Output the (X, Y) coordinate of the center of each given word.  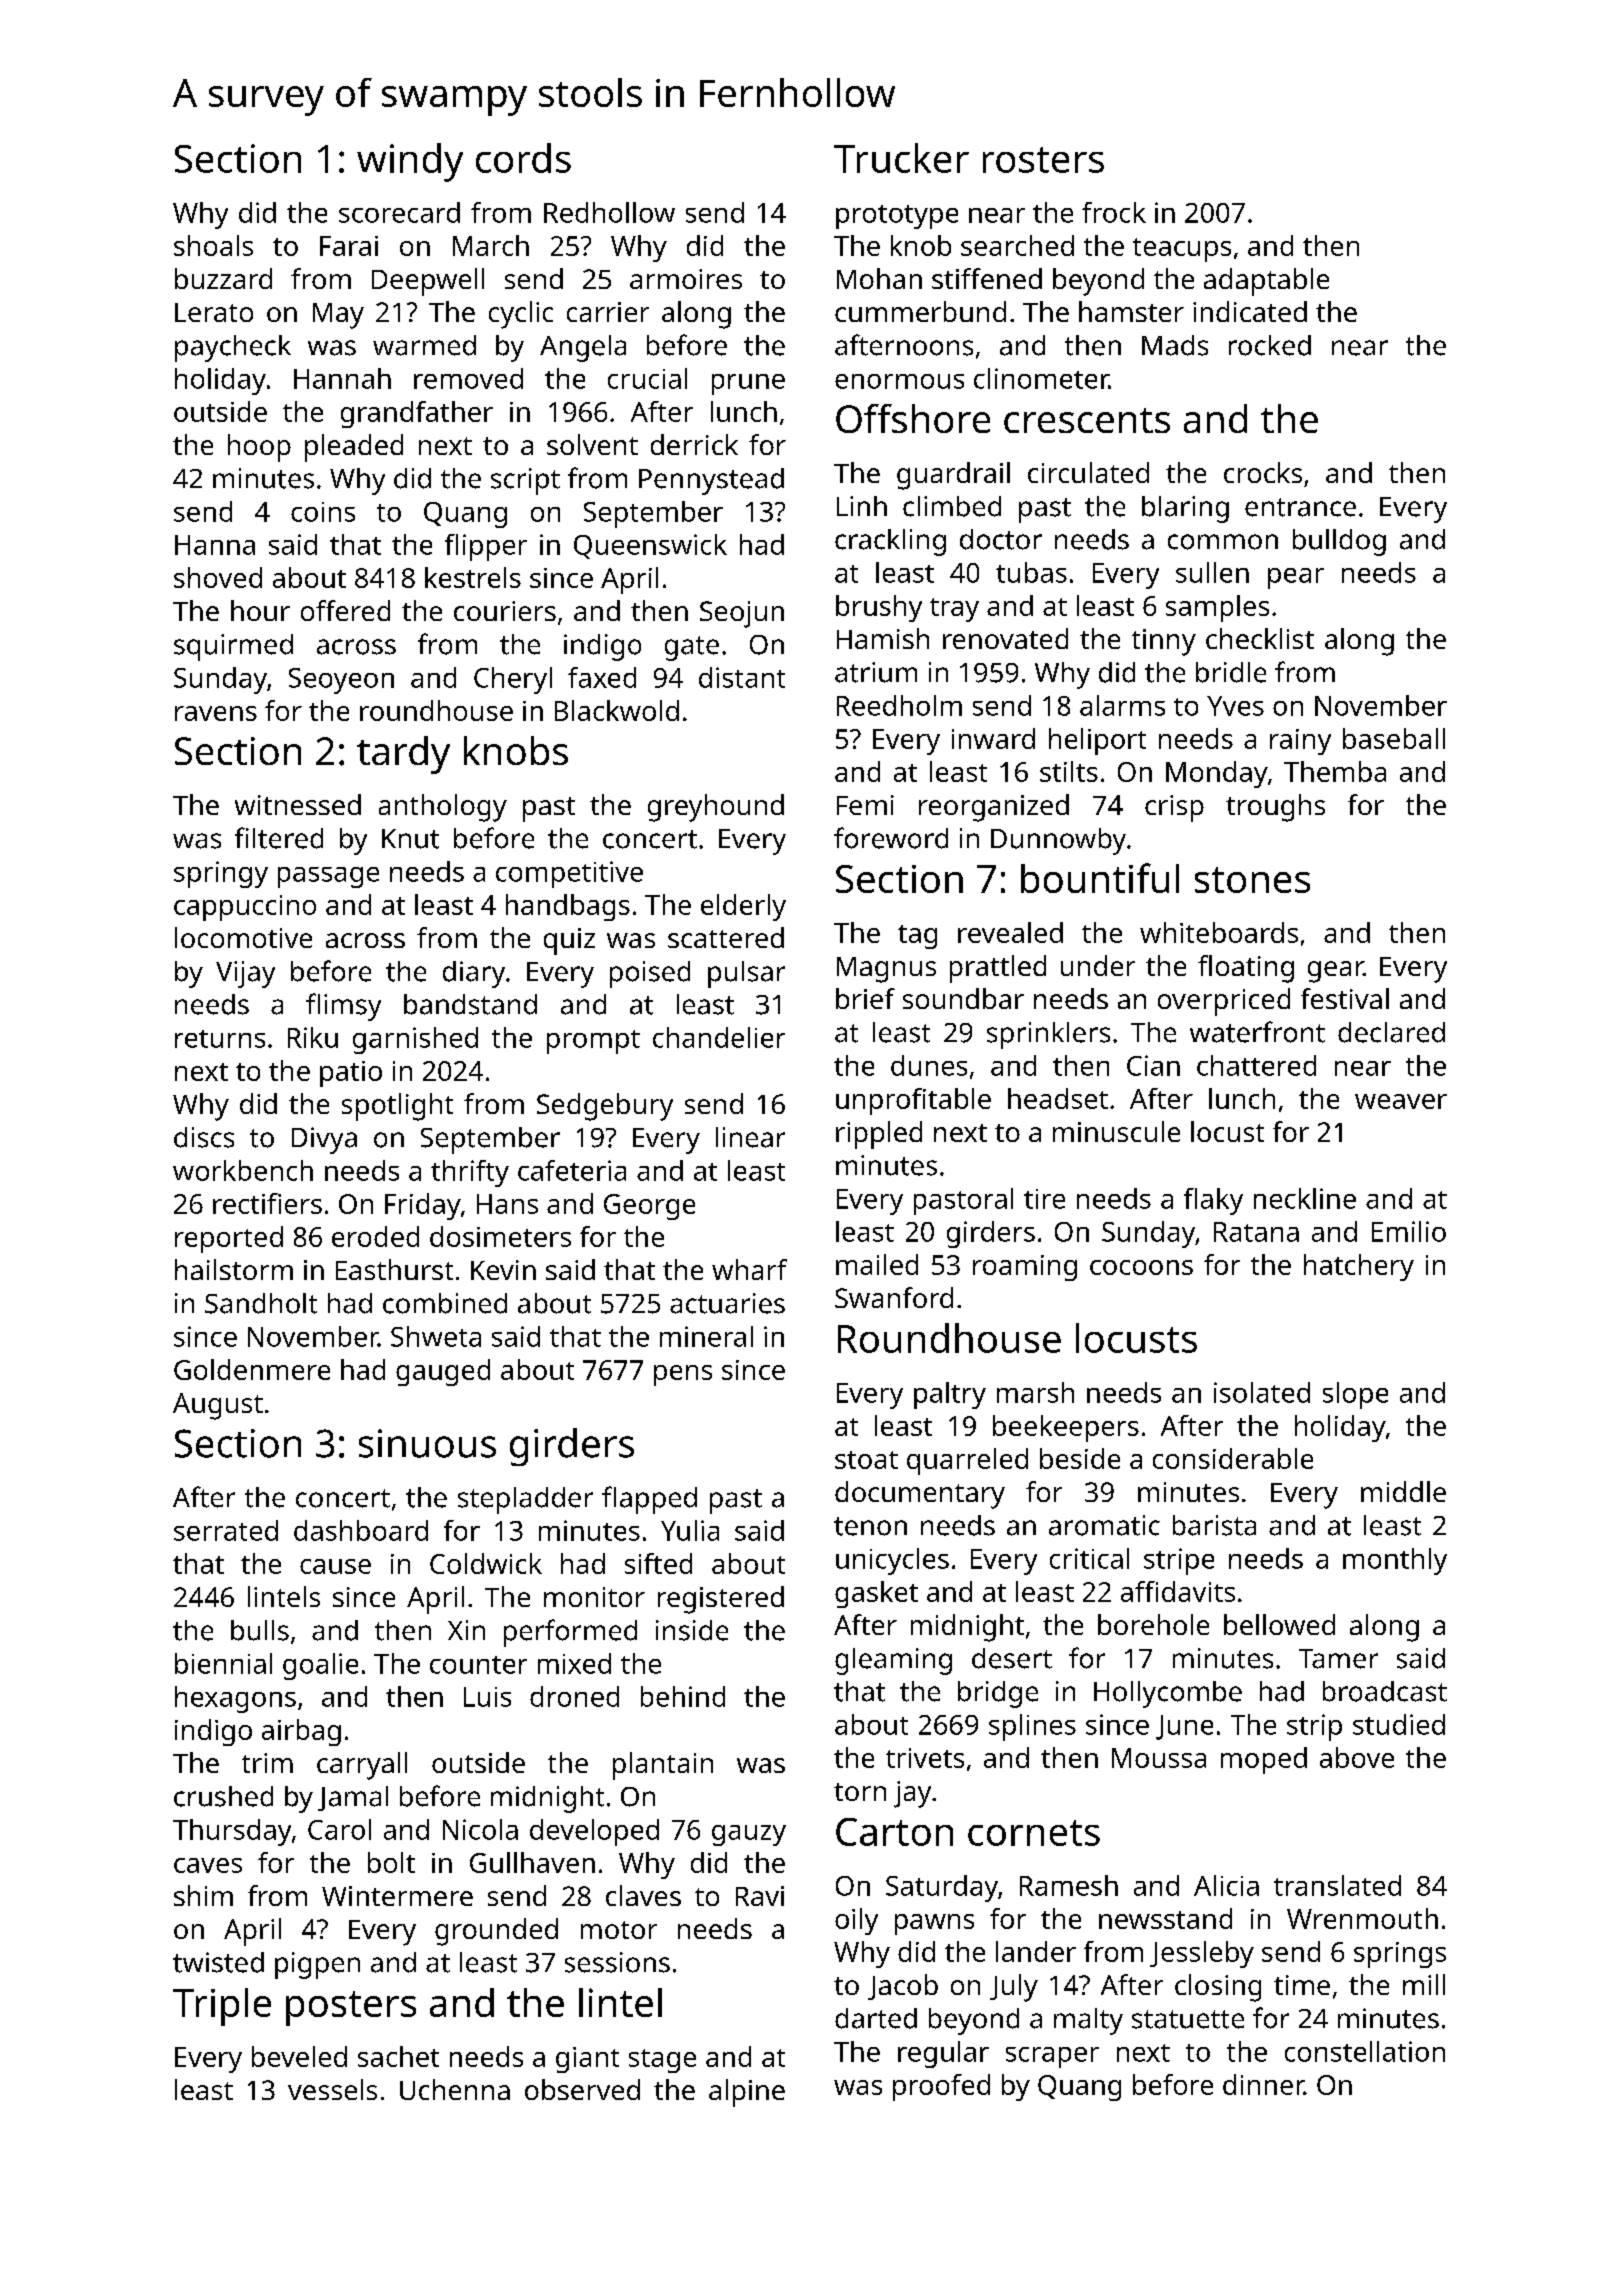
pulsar (746, 974)
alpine (747, 2093)
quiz (569, 941)
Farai (349, 246)
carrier (608, 312)
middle (1403, 1491)
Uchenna (455, 2089)
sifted (658, 1563)
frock (1114, 212)
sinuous (427, 1443)
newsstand (1165, 1918)
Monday (1217, 774)
